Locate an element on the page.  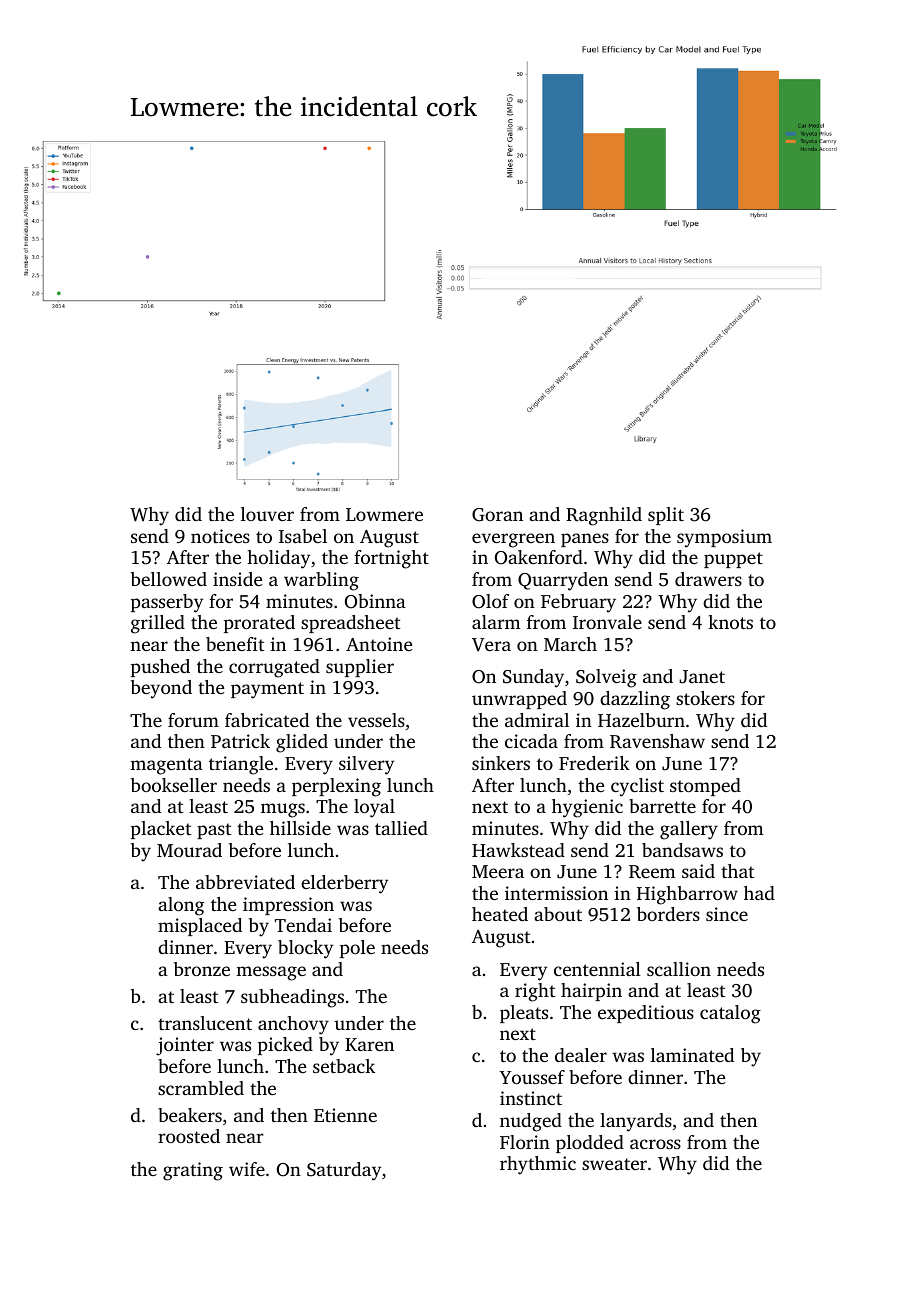
Antoine is located at coordinates (379, 644).
